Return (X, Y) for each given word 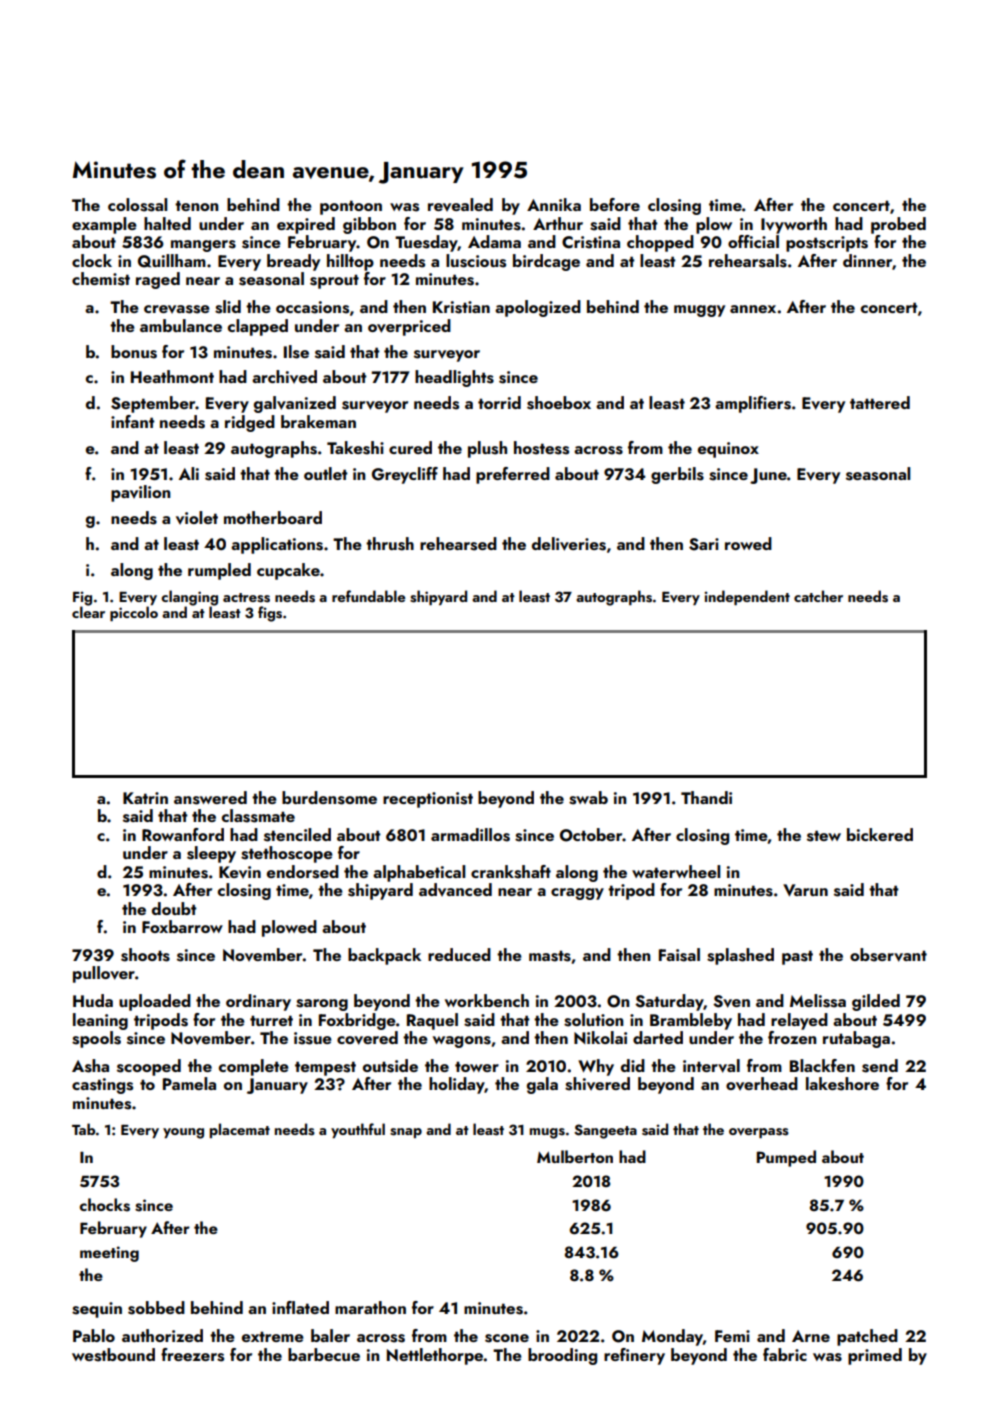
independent (747, 597)
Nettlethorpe (435, 1356)
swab (588, 798)
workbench (487, 1000)
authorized (162, 1335)
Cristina (591, 242)
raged (158, 280)
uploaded (155, 1002)
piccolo (134, 613)
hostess (541, 448)
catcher (818, 596)
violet (197, 517)
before (615, 204)
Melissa (818, 1001)
